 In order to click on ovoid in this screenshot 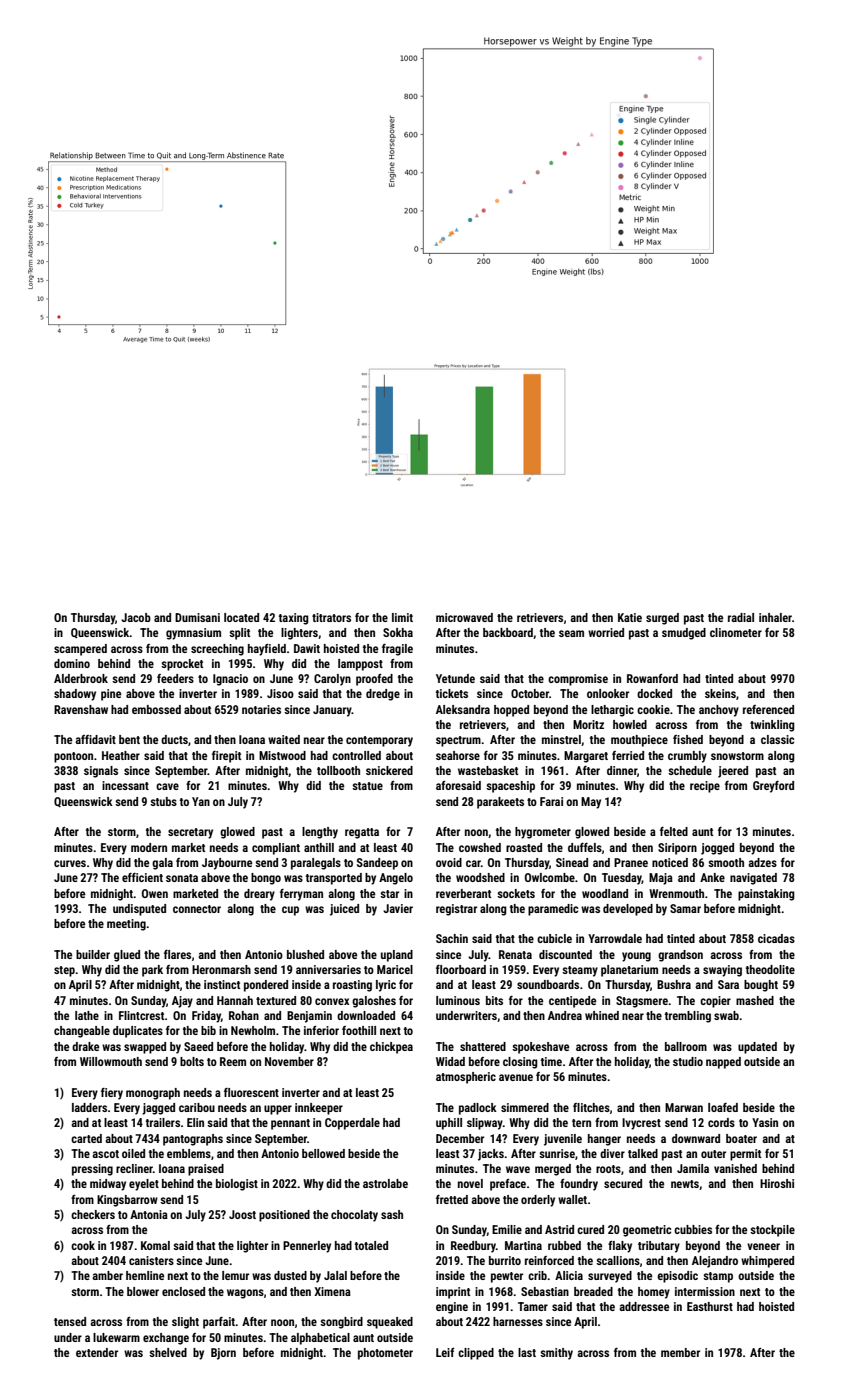, I will do `click(449, 862)`.
